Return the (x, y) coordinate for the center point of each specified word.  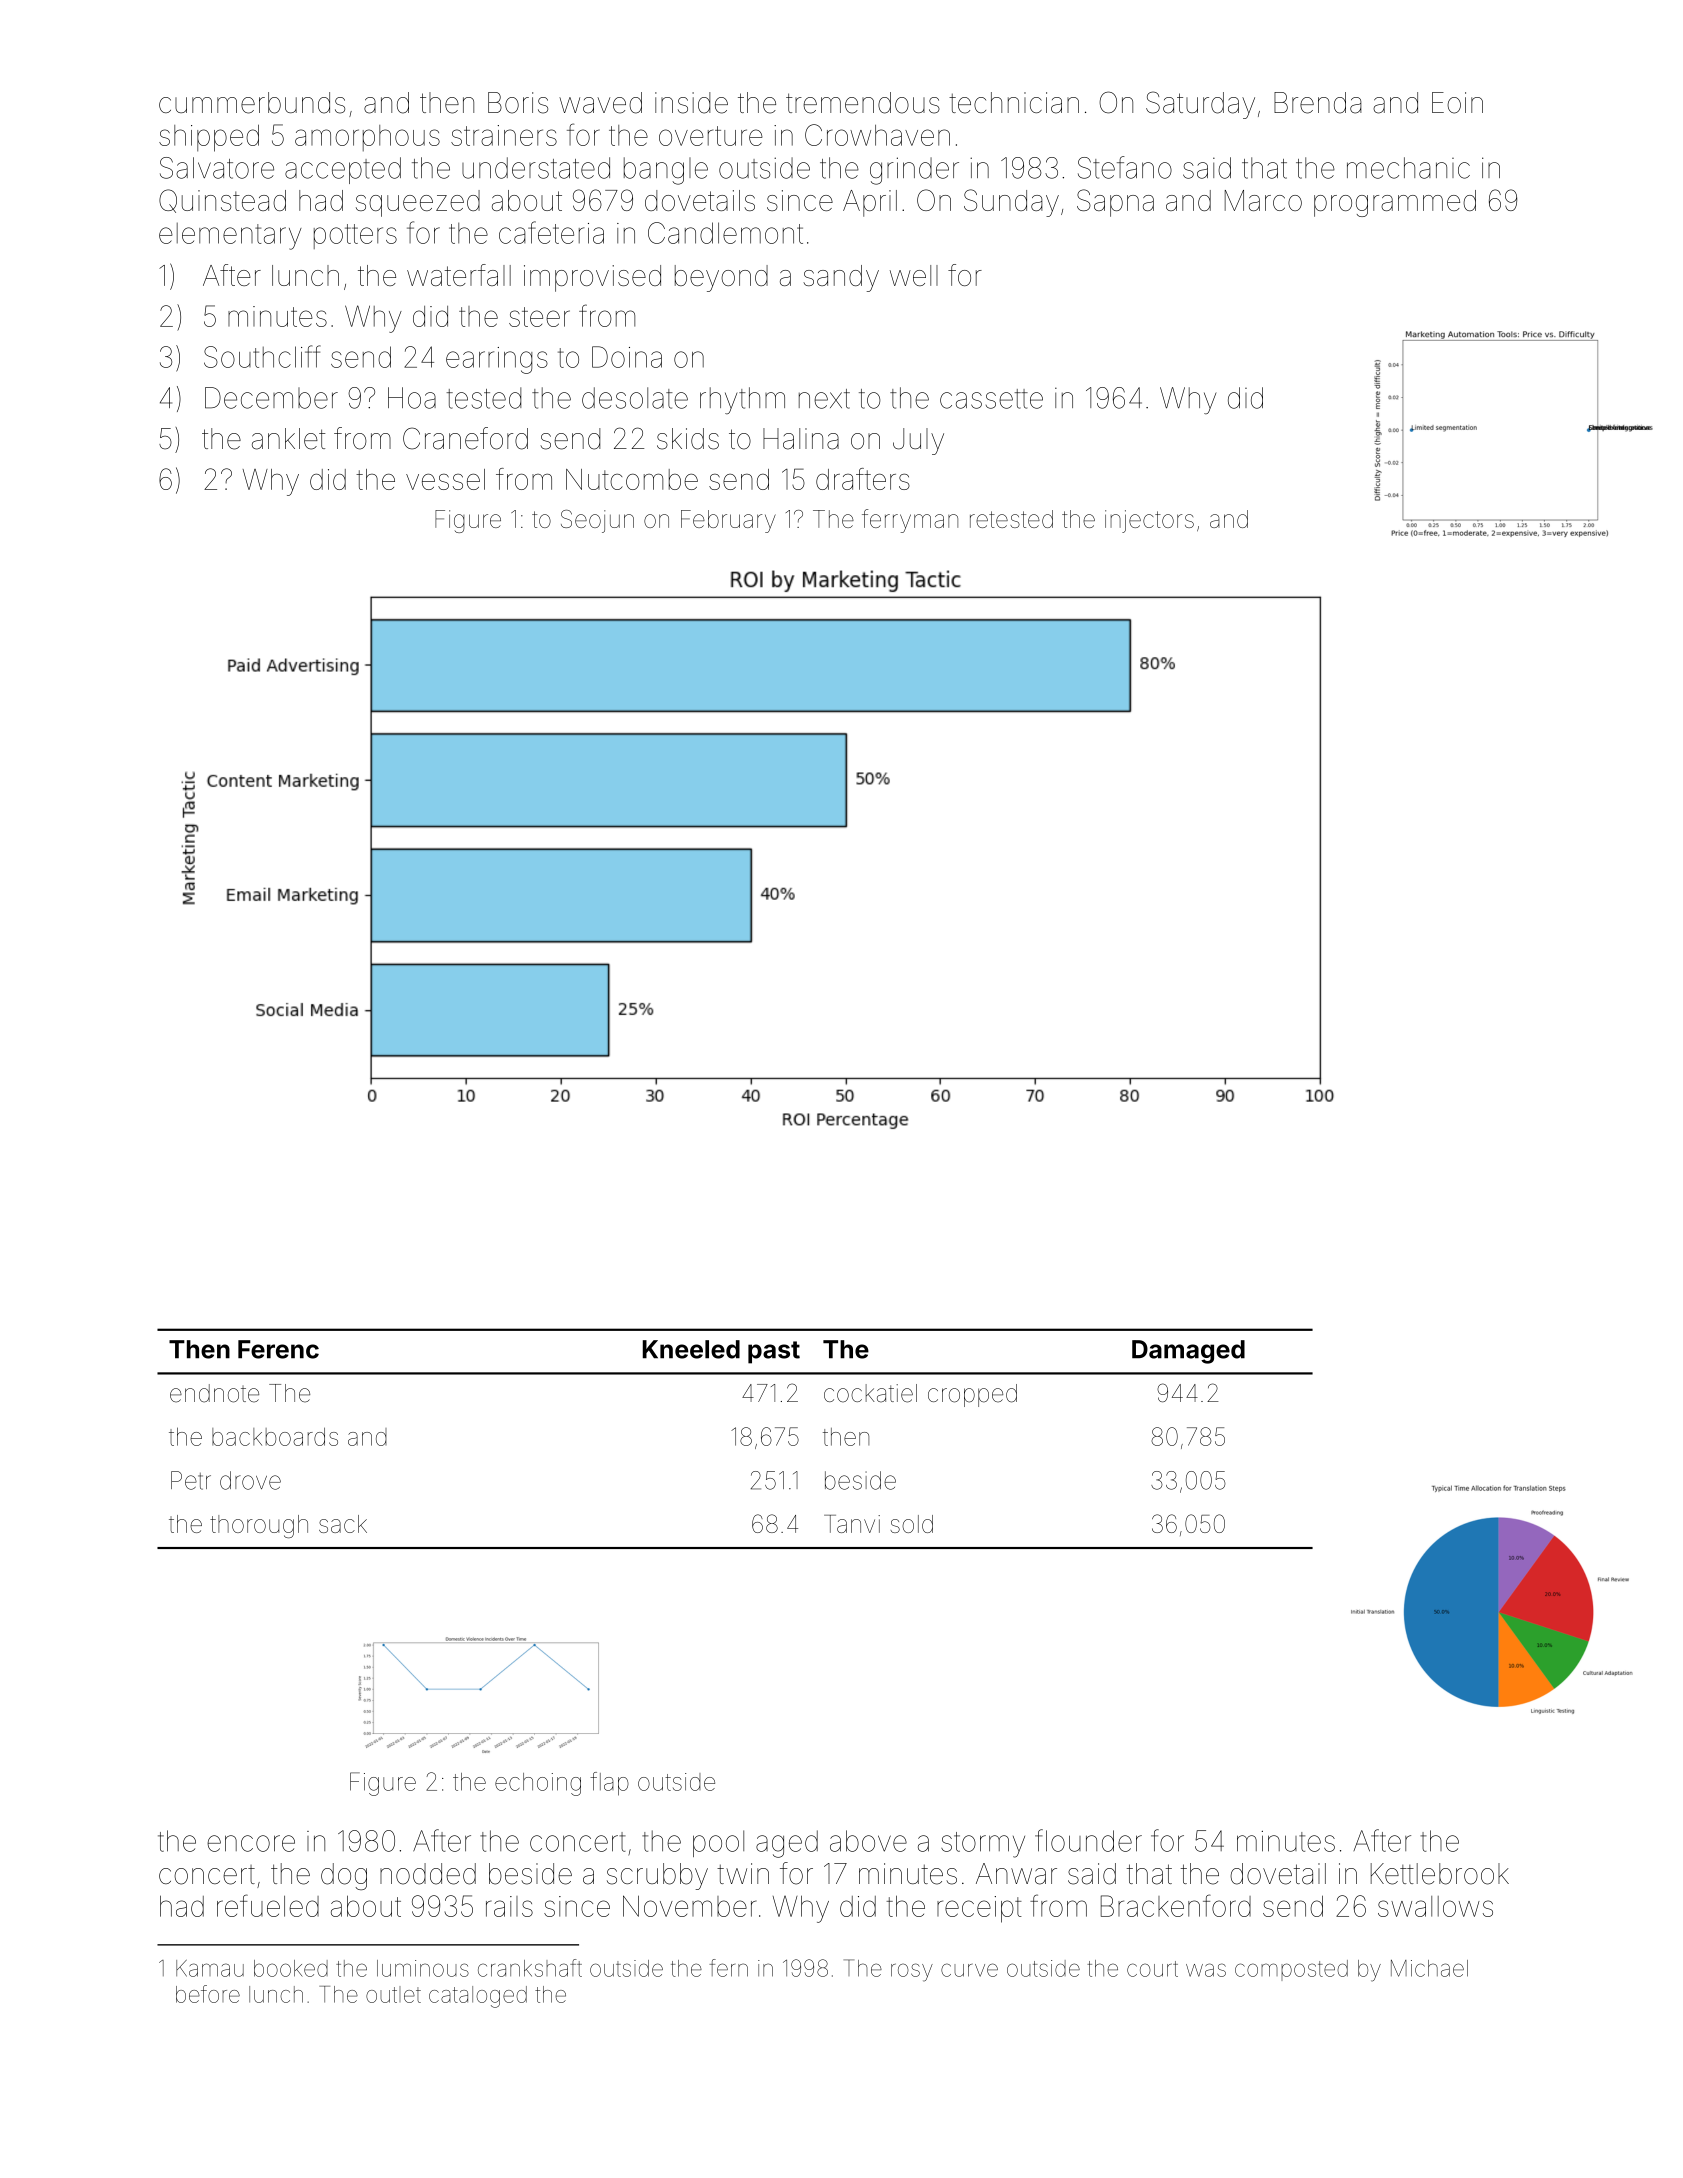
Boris (518, 103)
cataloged (478, 1997)
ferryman (910, 521)
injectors (1149, 521)
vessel (445, 479)
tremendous (863, 103)
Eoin (1457, 103)
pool (718, 1843)
